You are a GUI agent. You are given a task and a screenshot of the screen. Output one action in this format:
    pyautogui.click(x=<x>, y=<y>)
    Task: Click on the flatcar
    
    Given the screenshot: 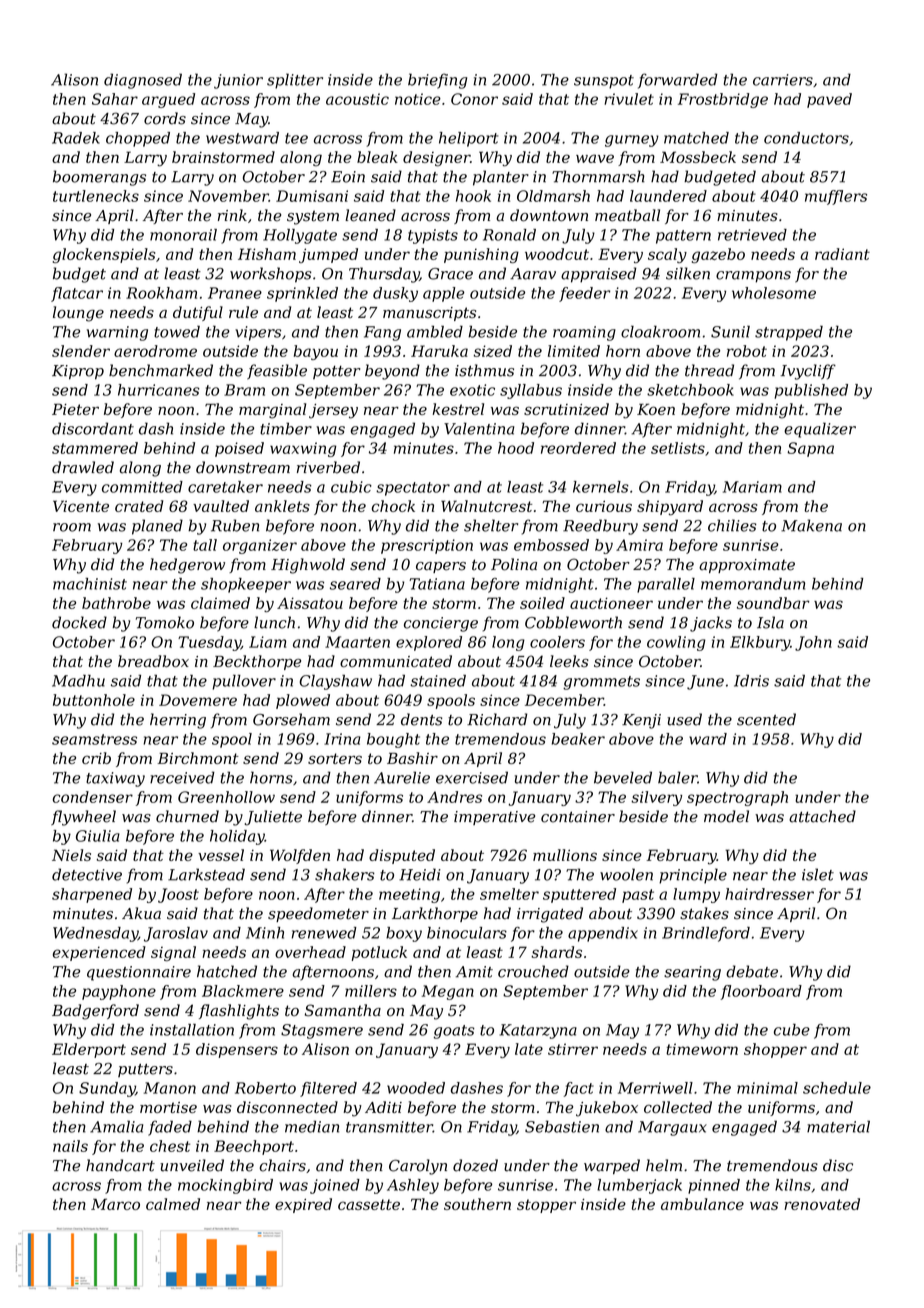 What is the action you would take?
    pyautogui.click(x=77, y=294)
